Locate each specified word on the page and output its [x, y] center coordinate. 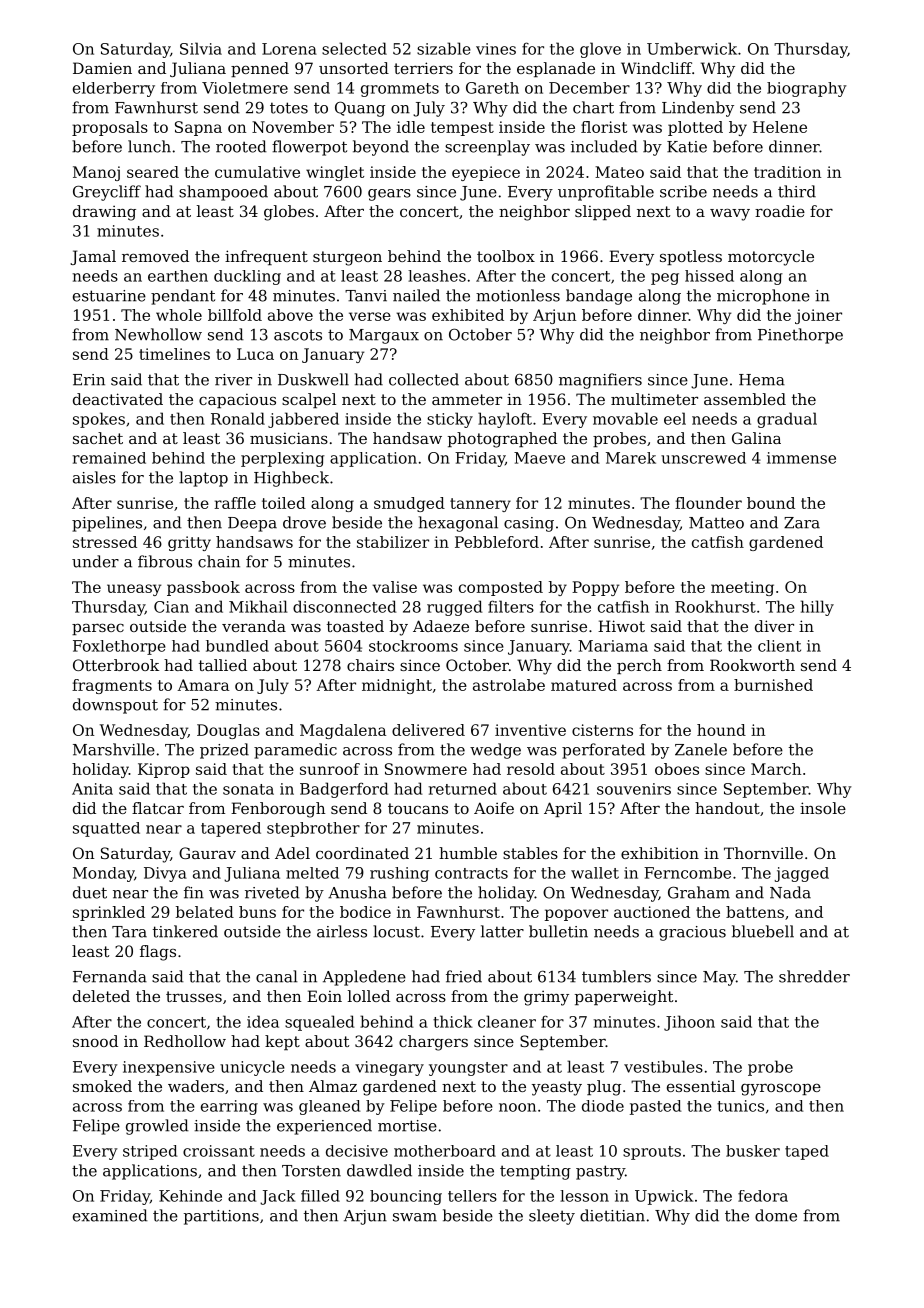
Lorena [289, 49]
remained [109, 458]
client [779, 646]
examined [110, 1215]
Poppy [595, 588]
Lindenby [698, 109]
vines [496, 49]
